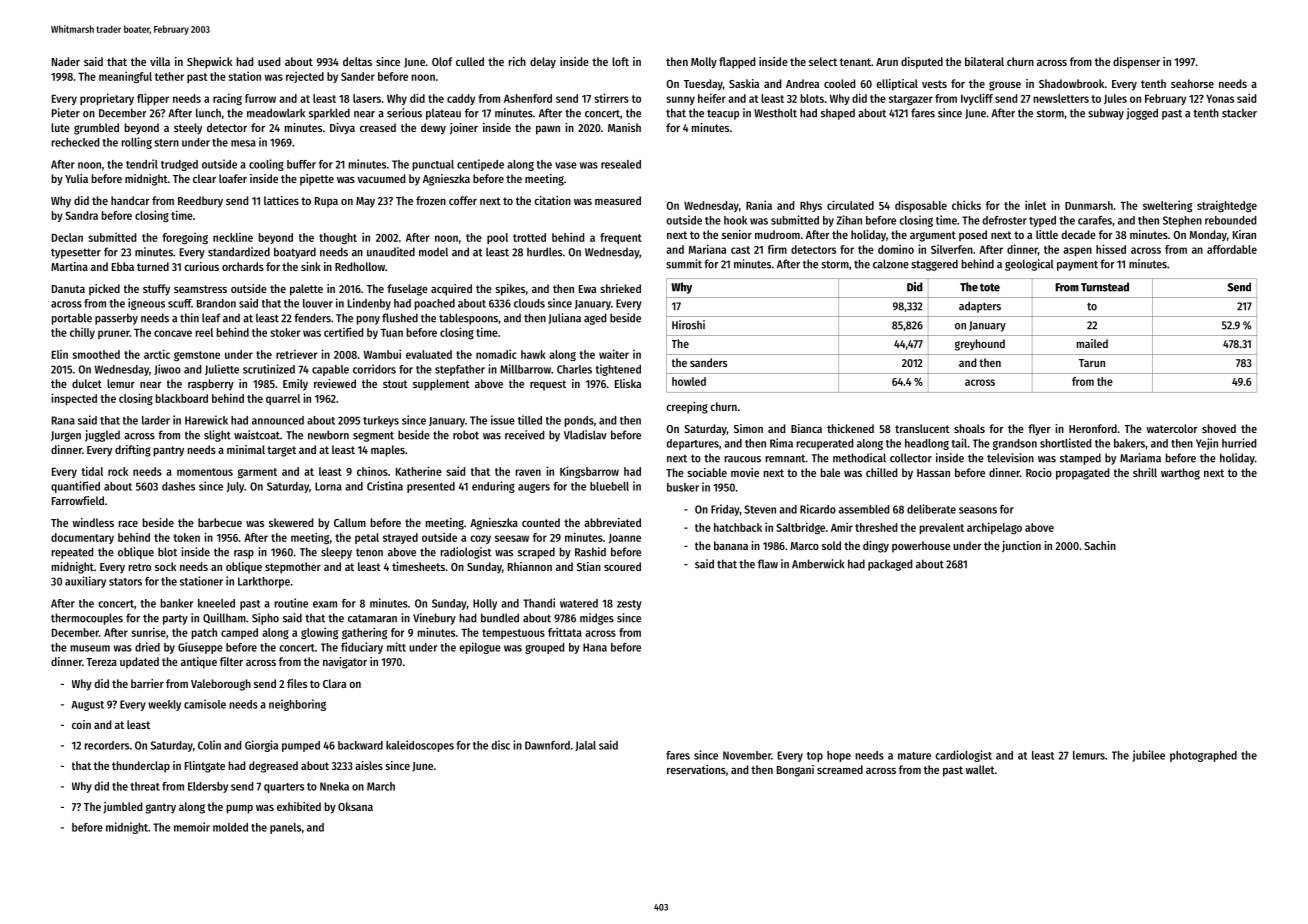 Image resolution: width=1308 pixels, height=924 pixels. I want to click on seahorse, so click(1192, 83).
